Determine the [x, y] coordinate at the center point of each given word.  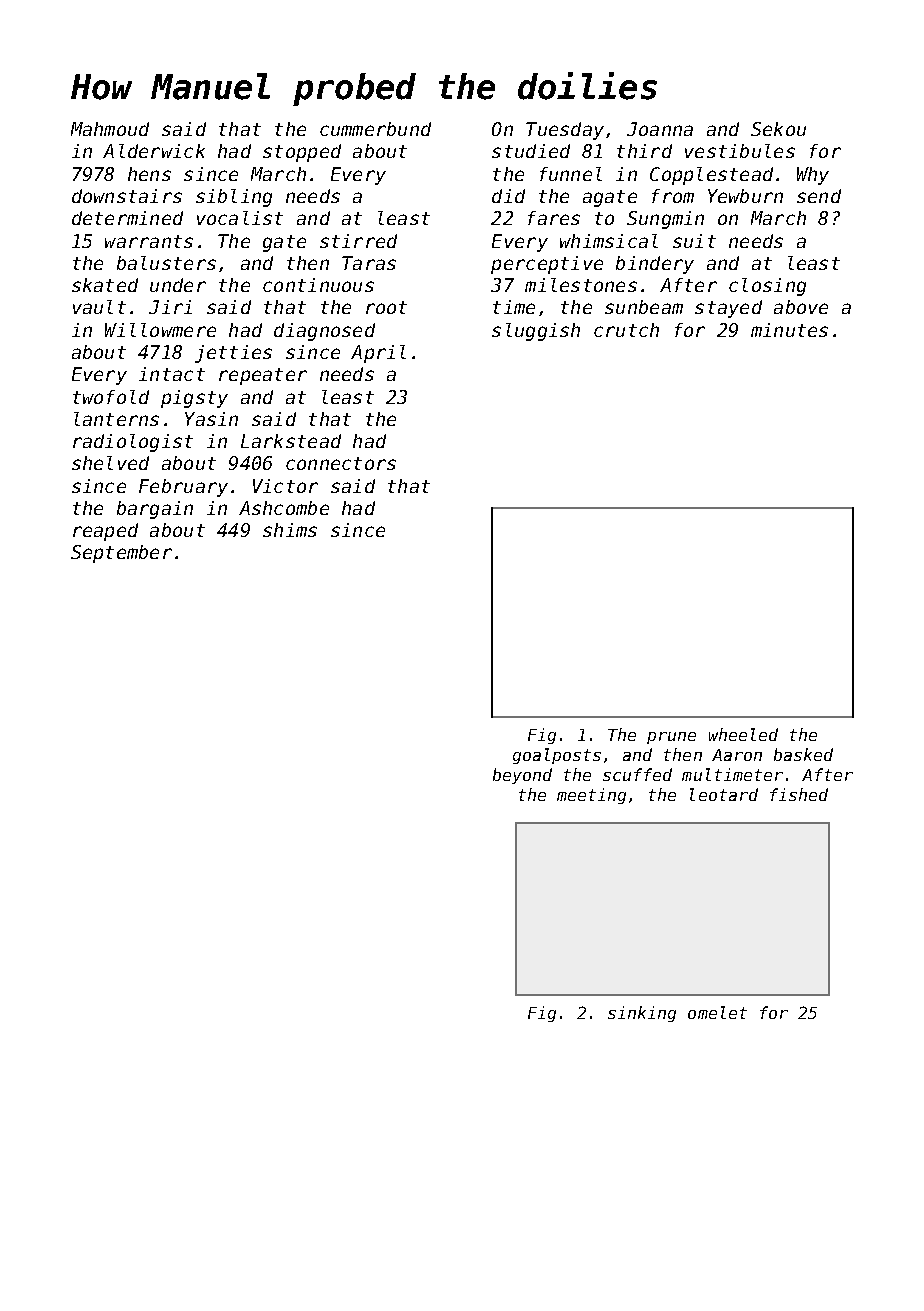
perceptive [547, 265]
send [819, 196]
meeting [591, 796]
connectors [341, 463]
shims [290, 530]
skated [105, 285]
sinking [642, 1014]
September [121, 554]
